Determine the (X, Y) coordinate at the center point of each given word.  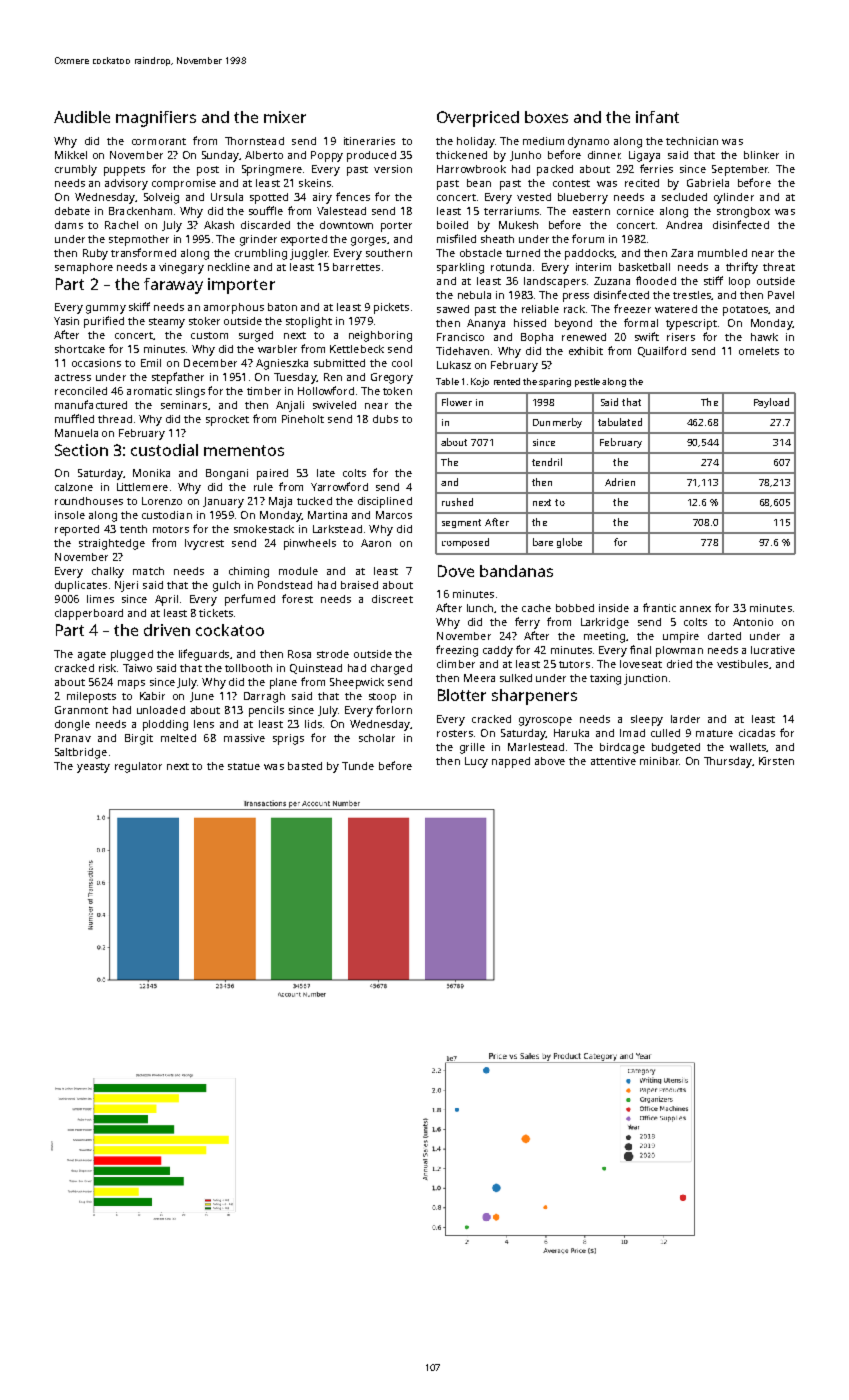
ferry (527, 623)
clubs (385, 419)
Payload (771, 403)
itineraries (369, 141)
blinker (761, 155)
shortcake (80, 349)
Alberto (264, 155)
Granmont (81, 710)
